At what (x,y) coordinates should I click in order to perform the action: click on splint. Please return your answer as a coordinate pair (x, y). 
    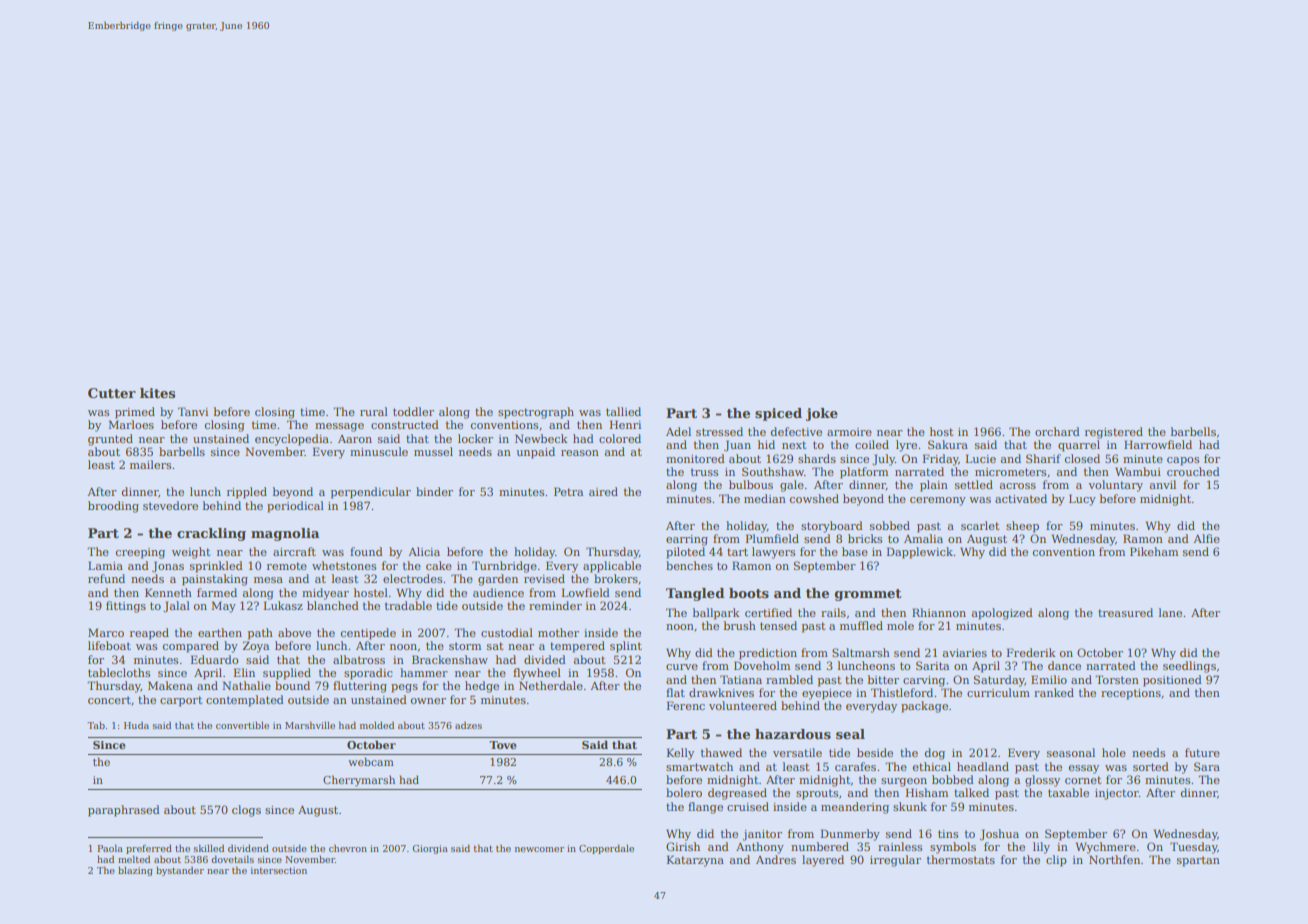
    Looking at the image, I should click on (626, 647).
